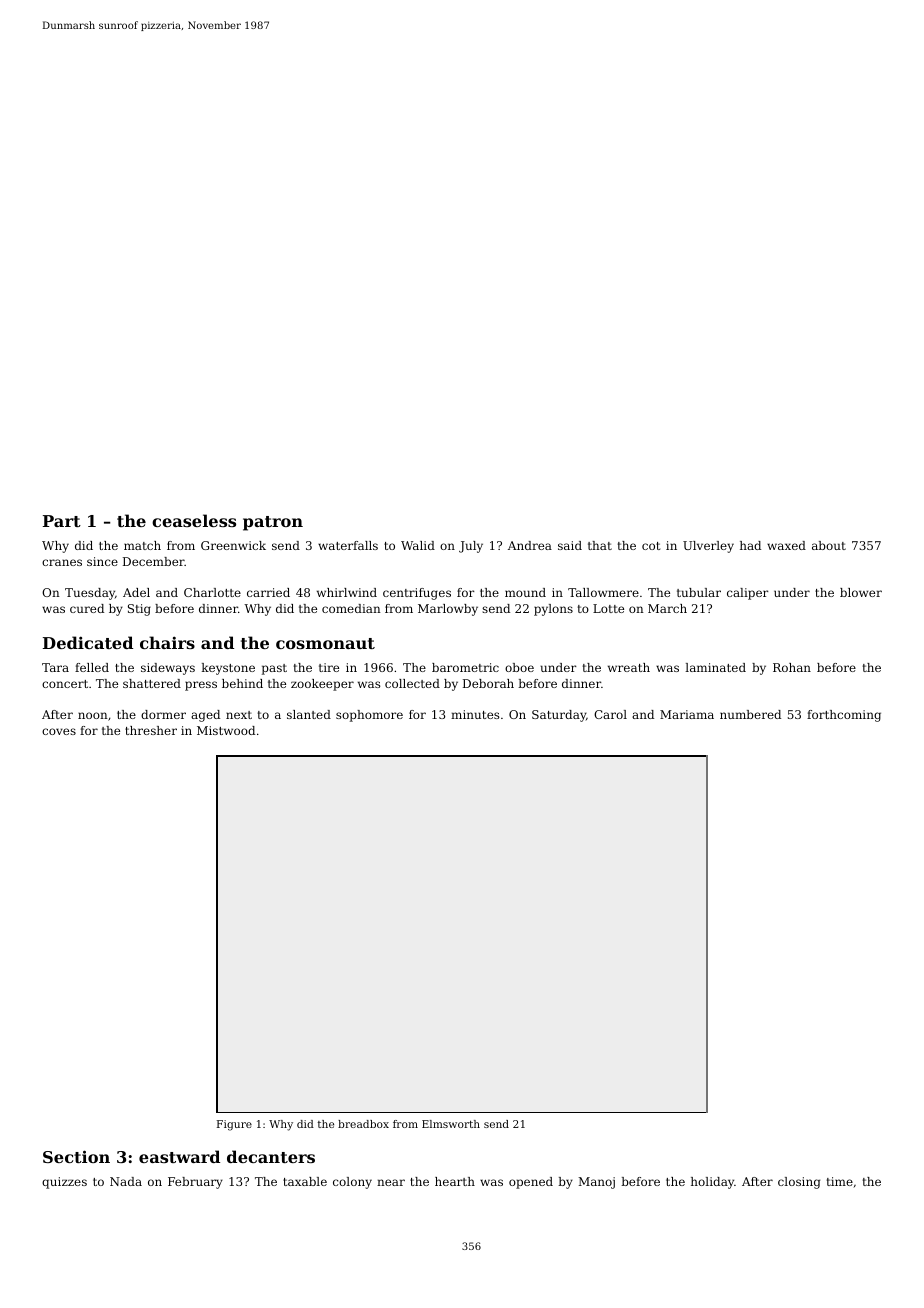  What do you see at coordinates (840, 1181) in the image?
I see `time` at bounding box center [840, 1181].
